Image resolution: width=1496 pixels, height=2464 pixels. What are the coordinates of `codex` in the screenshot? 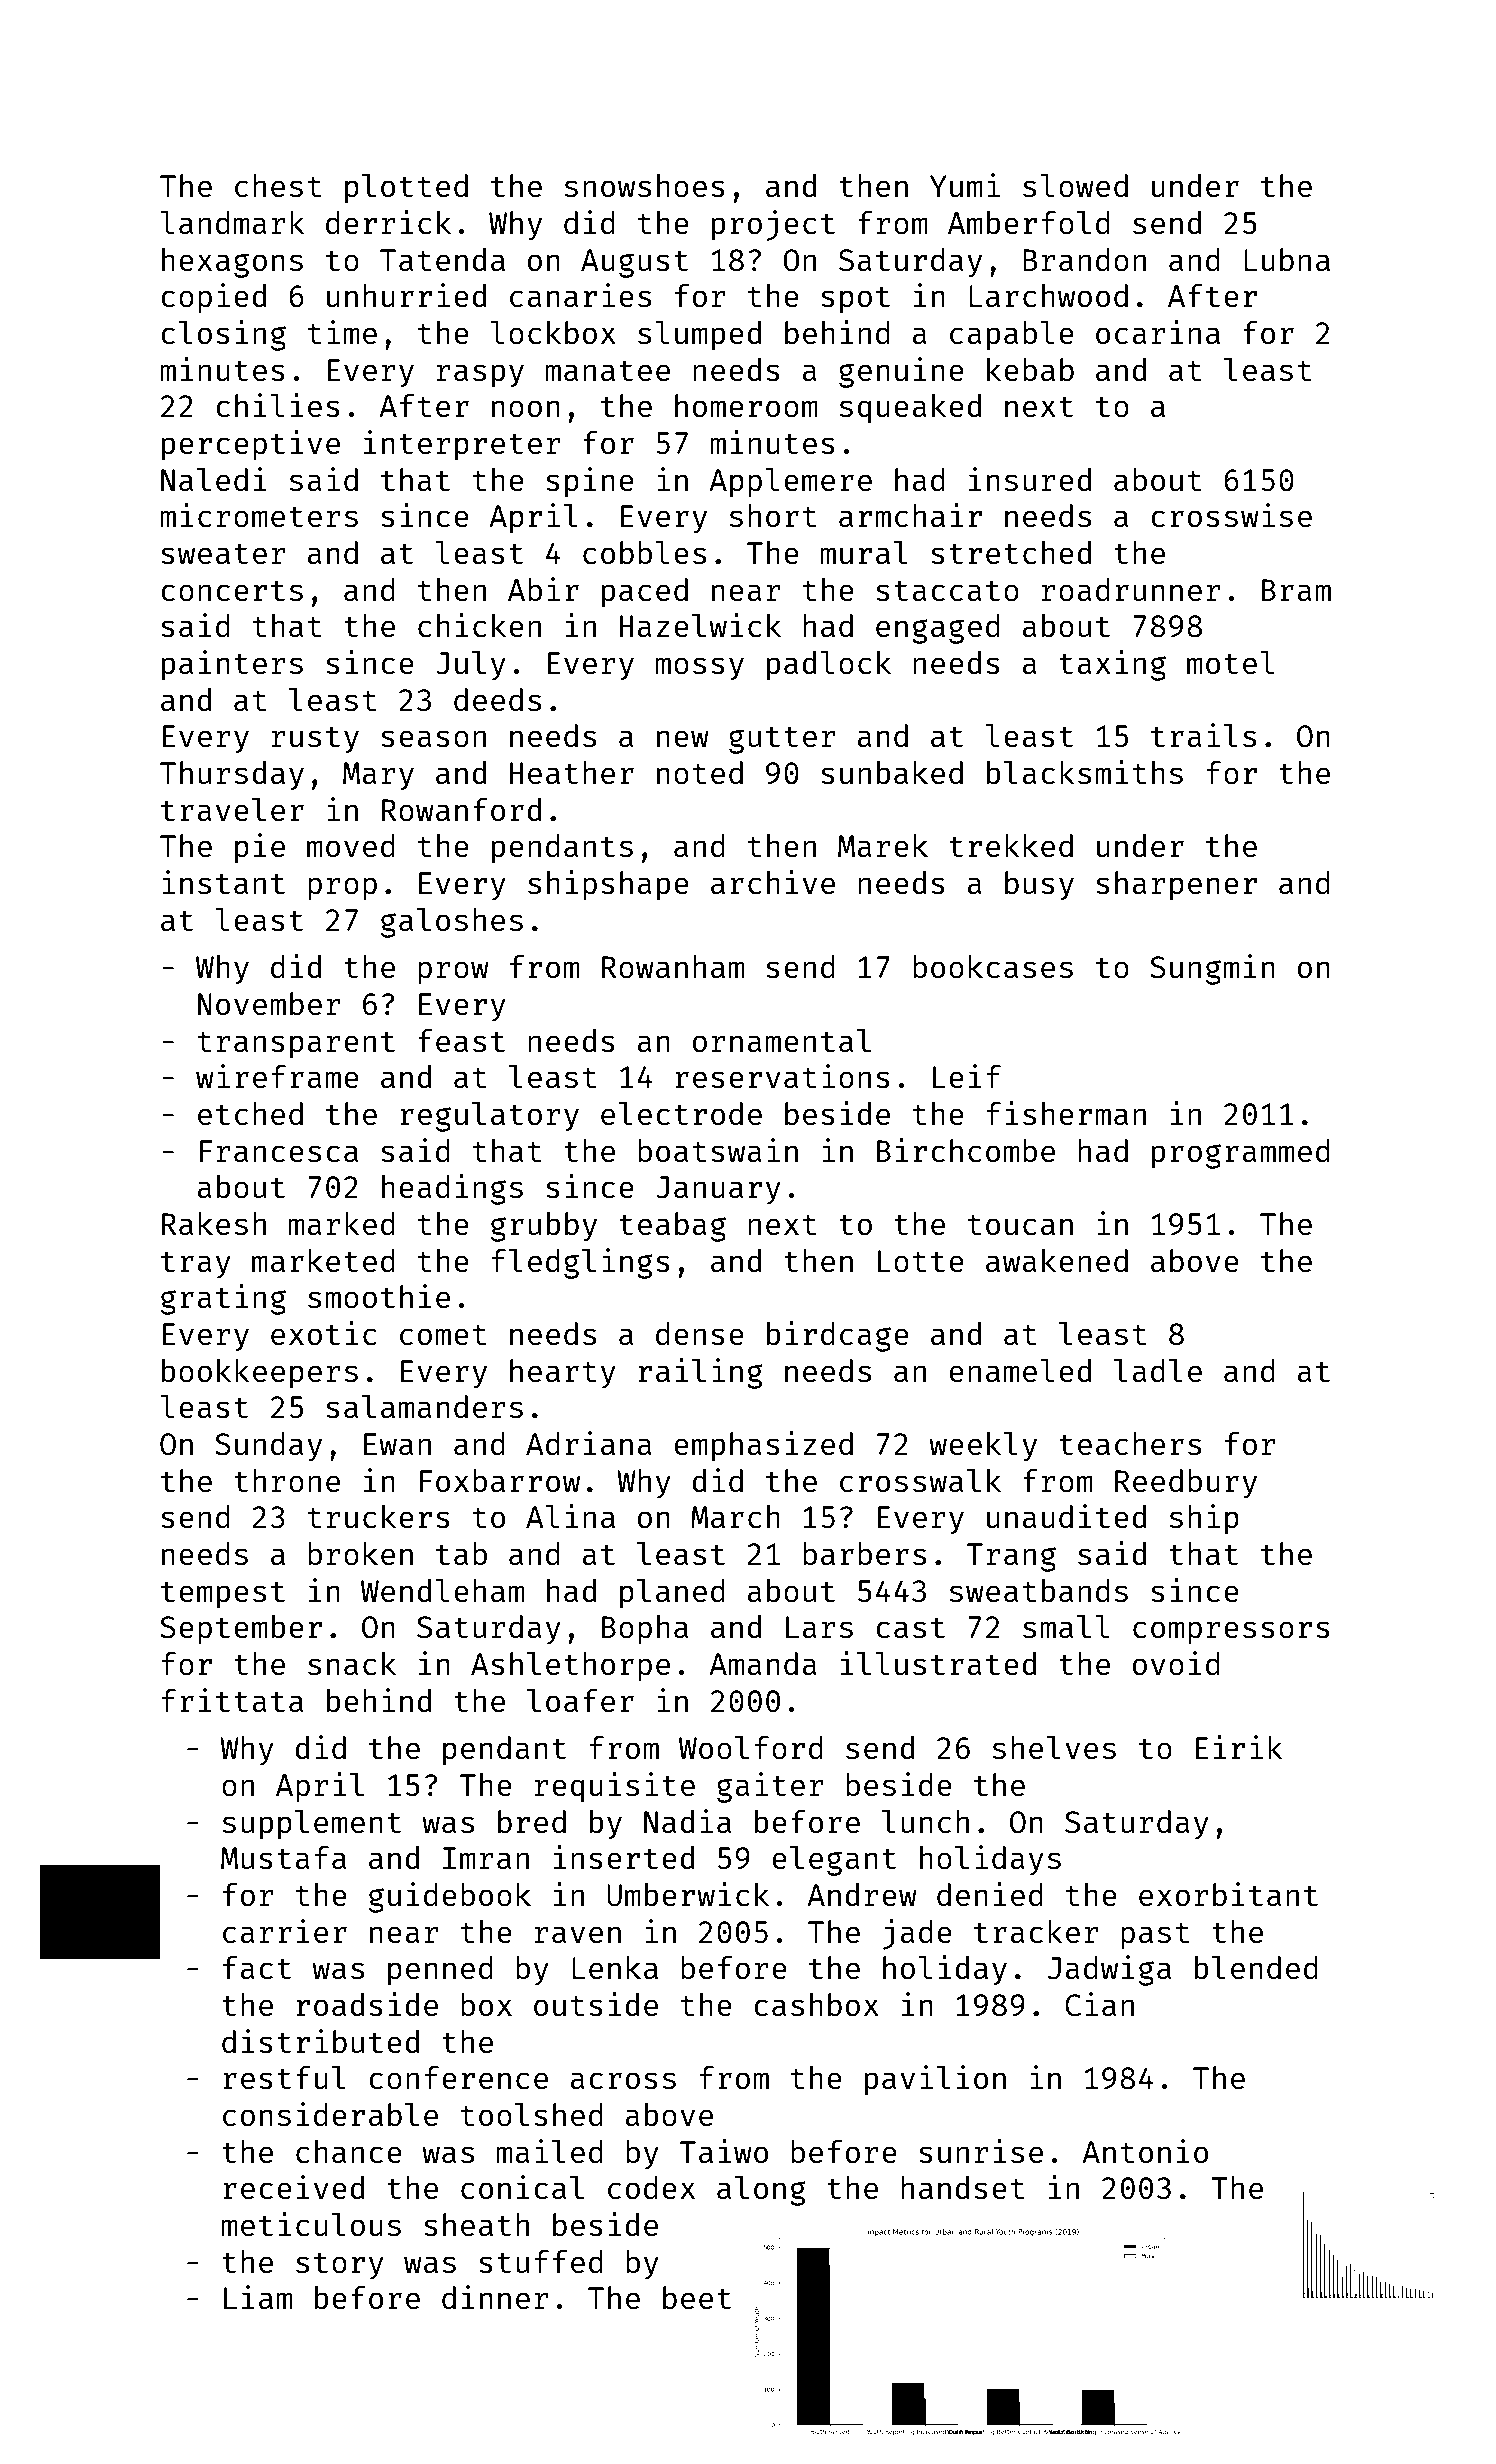 It's located at (651, 2187).
